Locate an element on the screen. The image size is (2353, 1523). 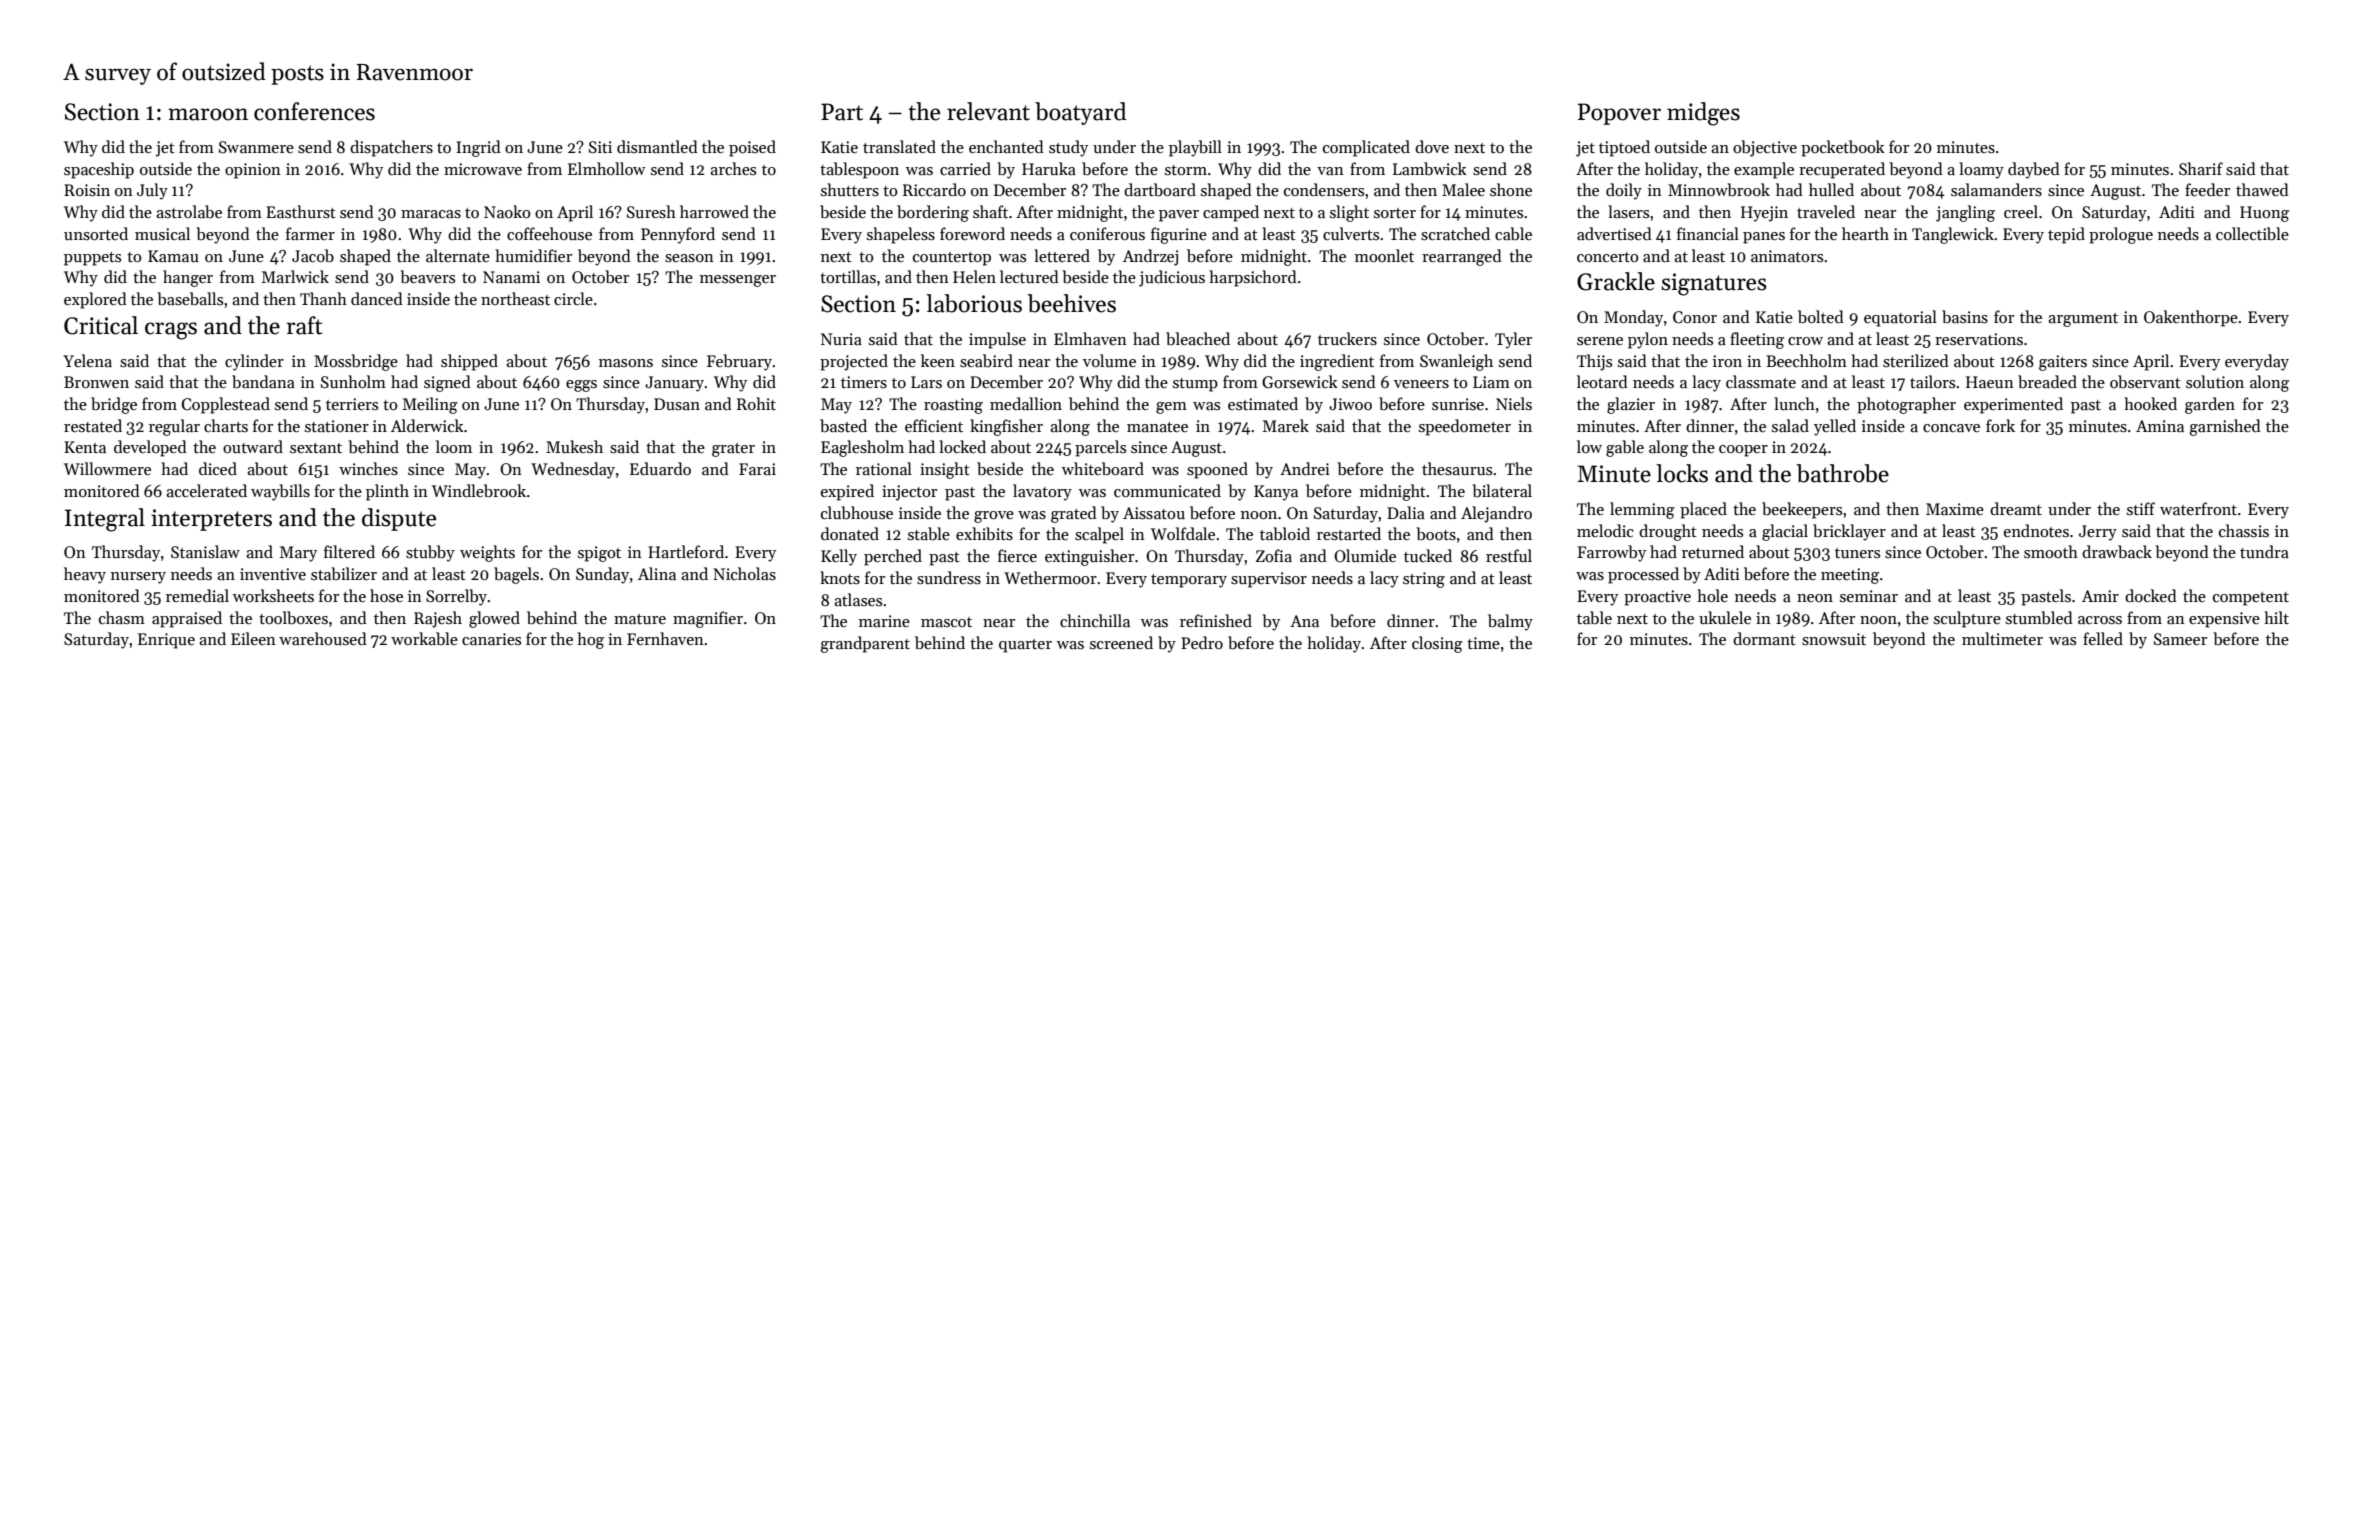
chasm is located at coordinates (122, 617).
